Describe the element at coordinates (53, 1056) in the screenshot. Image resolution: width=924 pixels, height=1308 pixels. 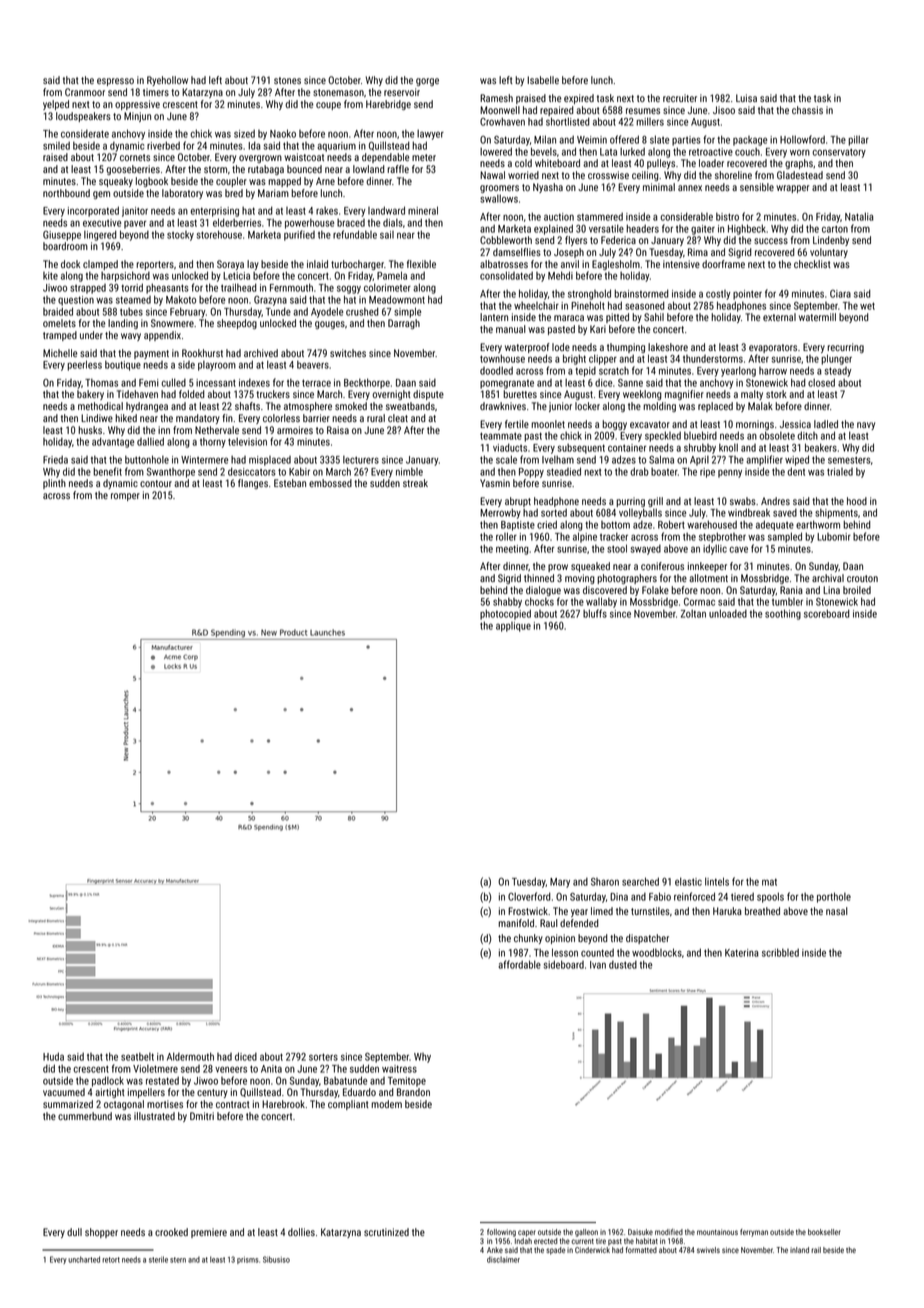
I see `Huda` at that location.
